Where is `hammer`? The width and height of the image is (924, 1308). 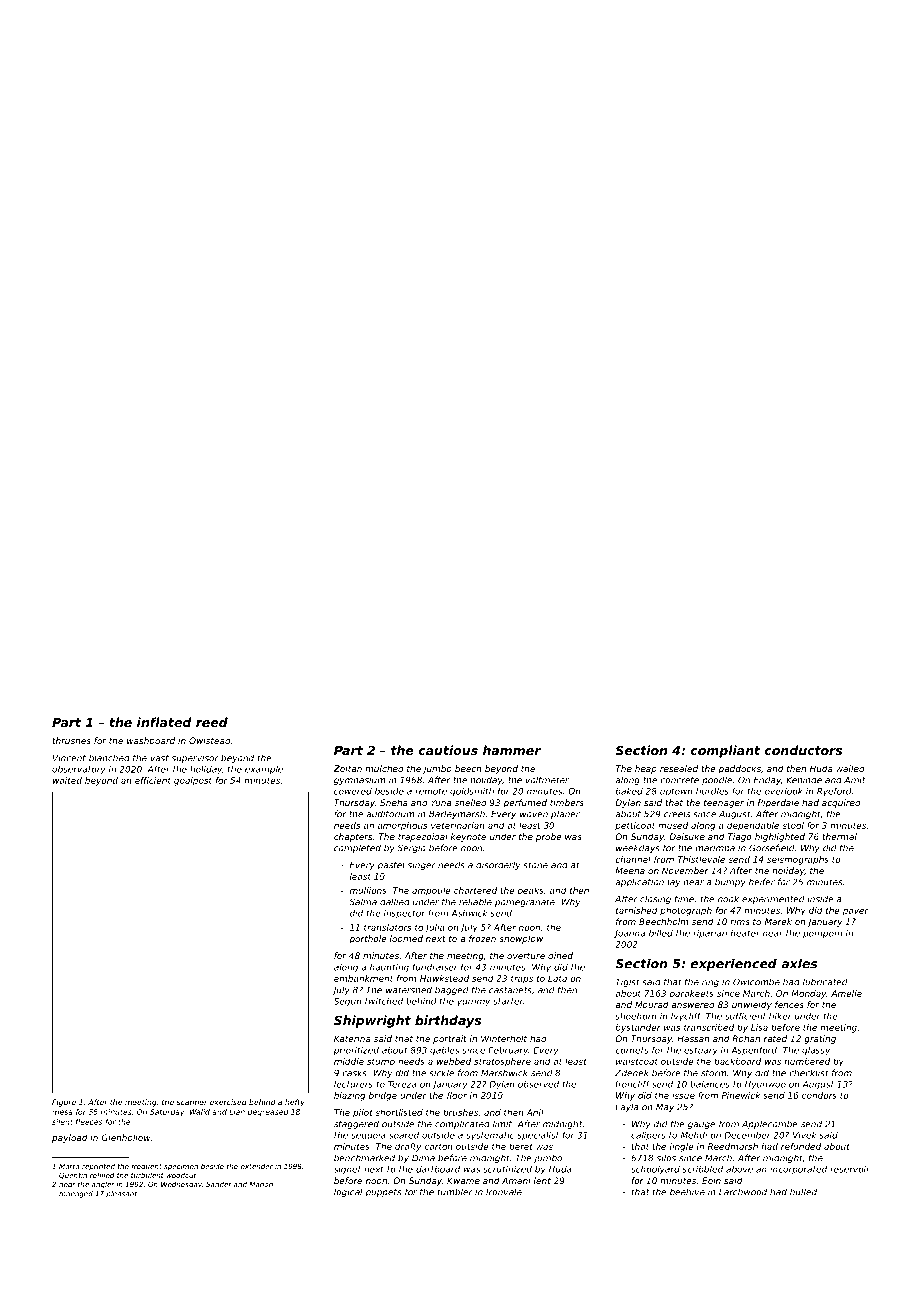
hammer is located at coordinates (512, 750).
